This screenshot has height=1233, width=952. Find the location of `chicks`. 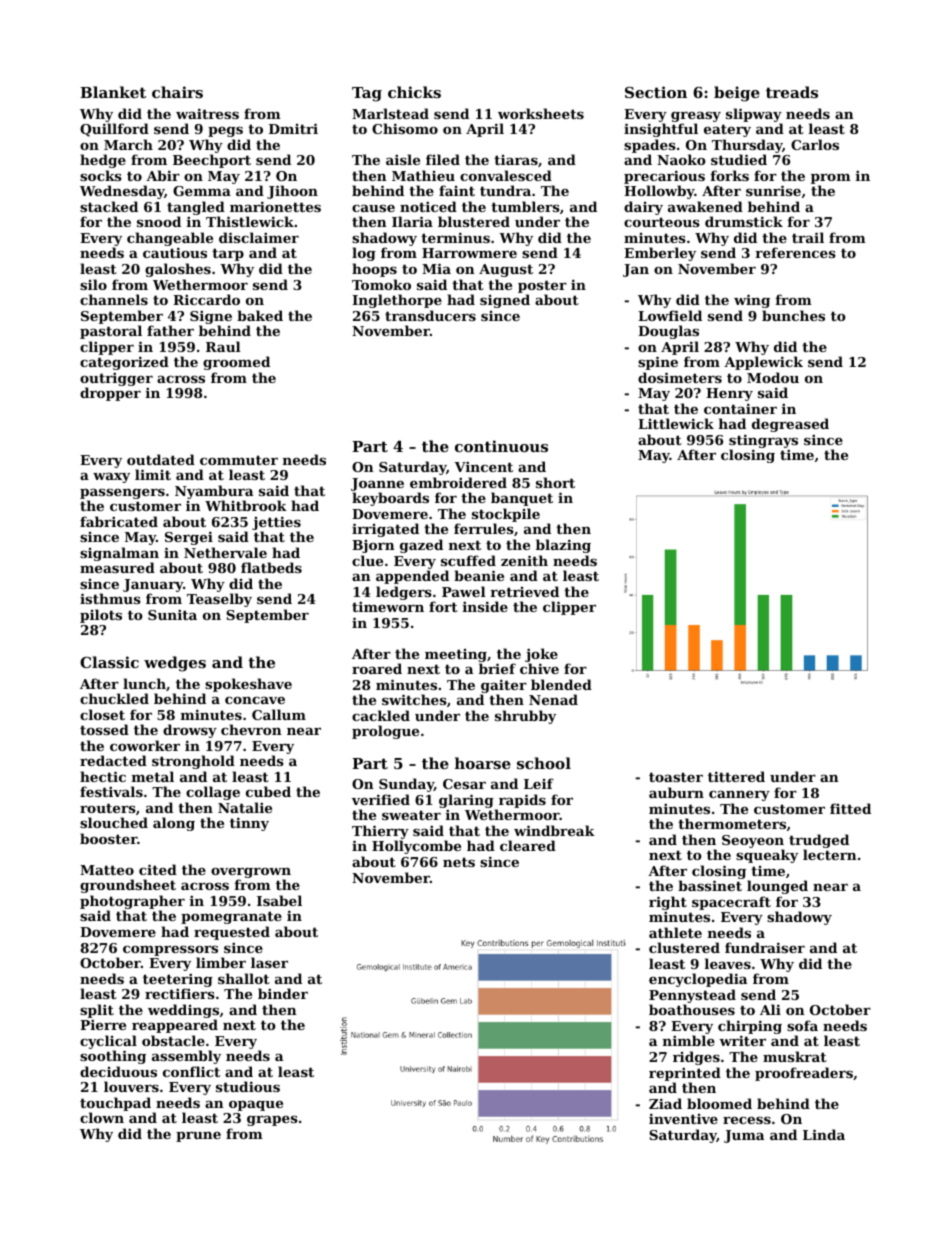

chicks is located at coordinates (414, 92).
